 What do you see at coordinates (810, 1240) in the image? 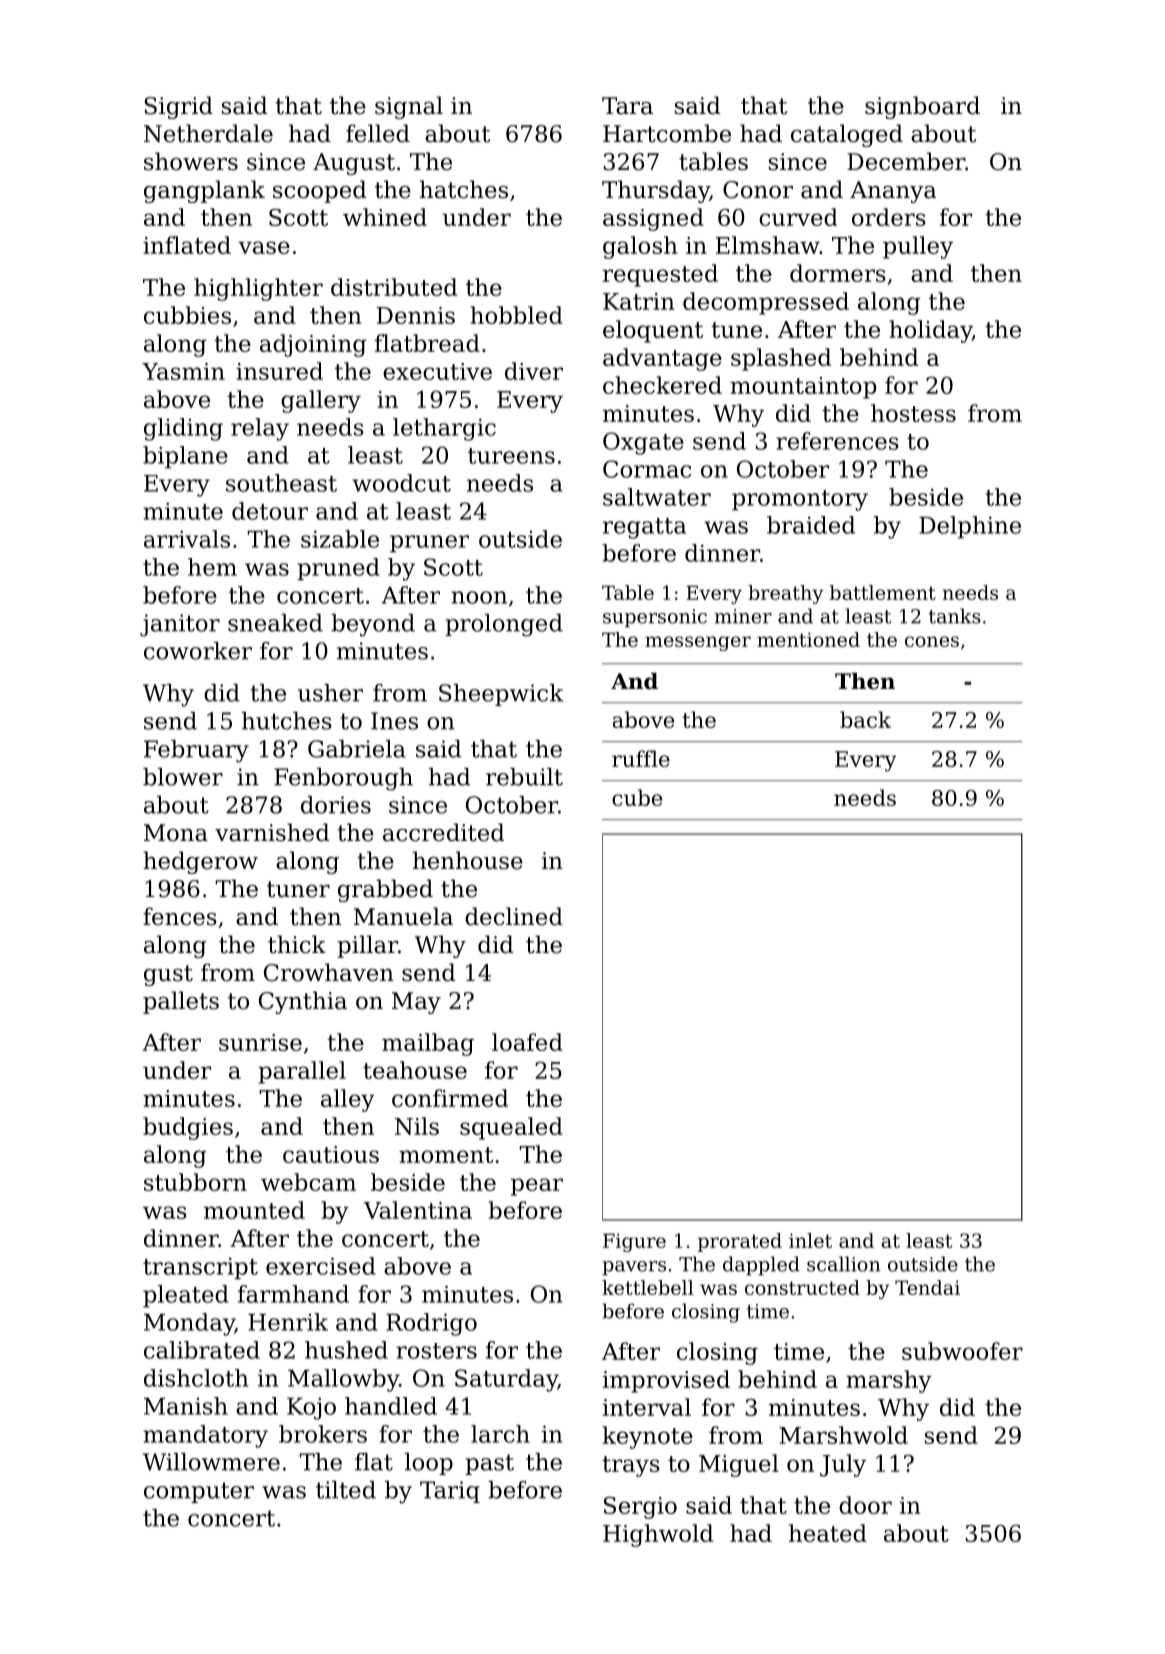
I see `inlet` at bounding box center [810, 1240].
